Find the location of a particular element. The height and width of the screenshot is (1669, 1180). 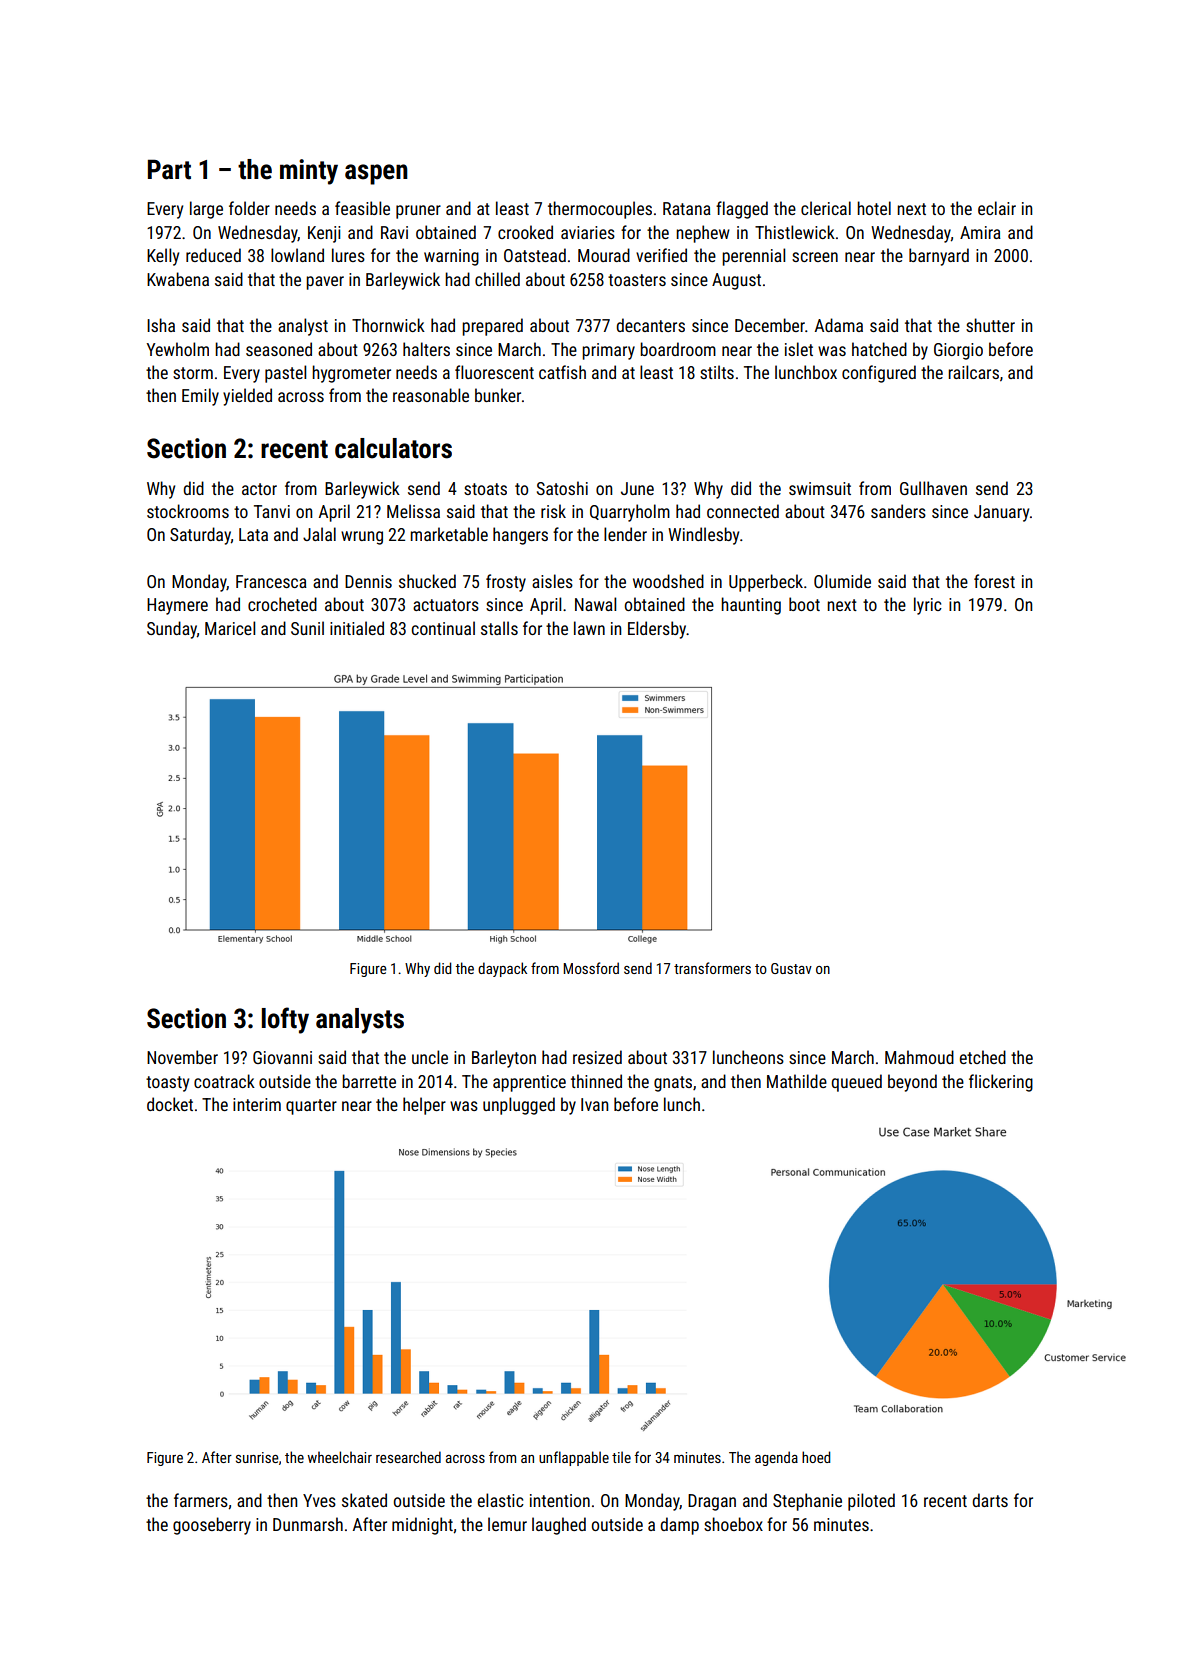

lyric is located at coordinates (928, 606).
